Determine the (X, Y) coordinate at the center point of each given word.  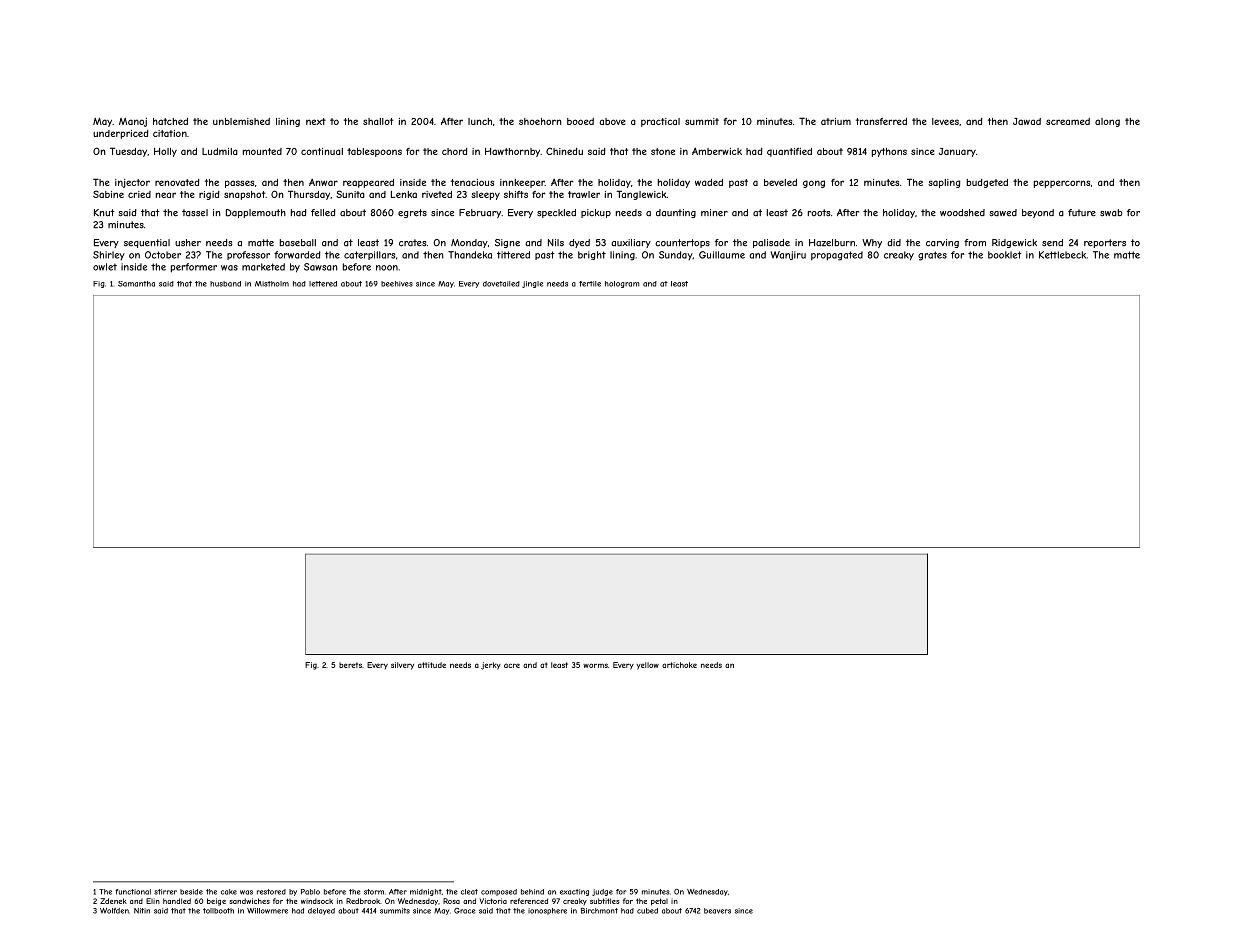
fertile (590, 284)
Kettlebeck (1062, 255)
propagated (837, 256)
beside (191, 892)
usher (188, 243)
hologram (622, 284)
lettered (323, 284)
